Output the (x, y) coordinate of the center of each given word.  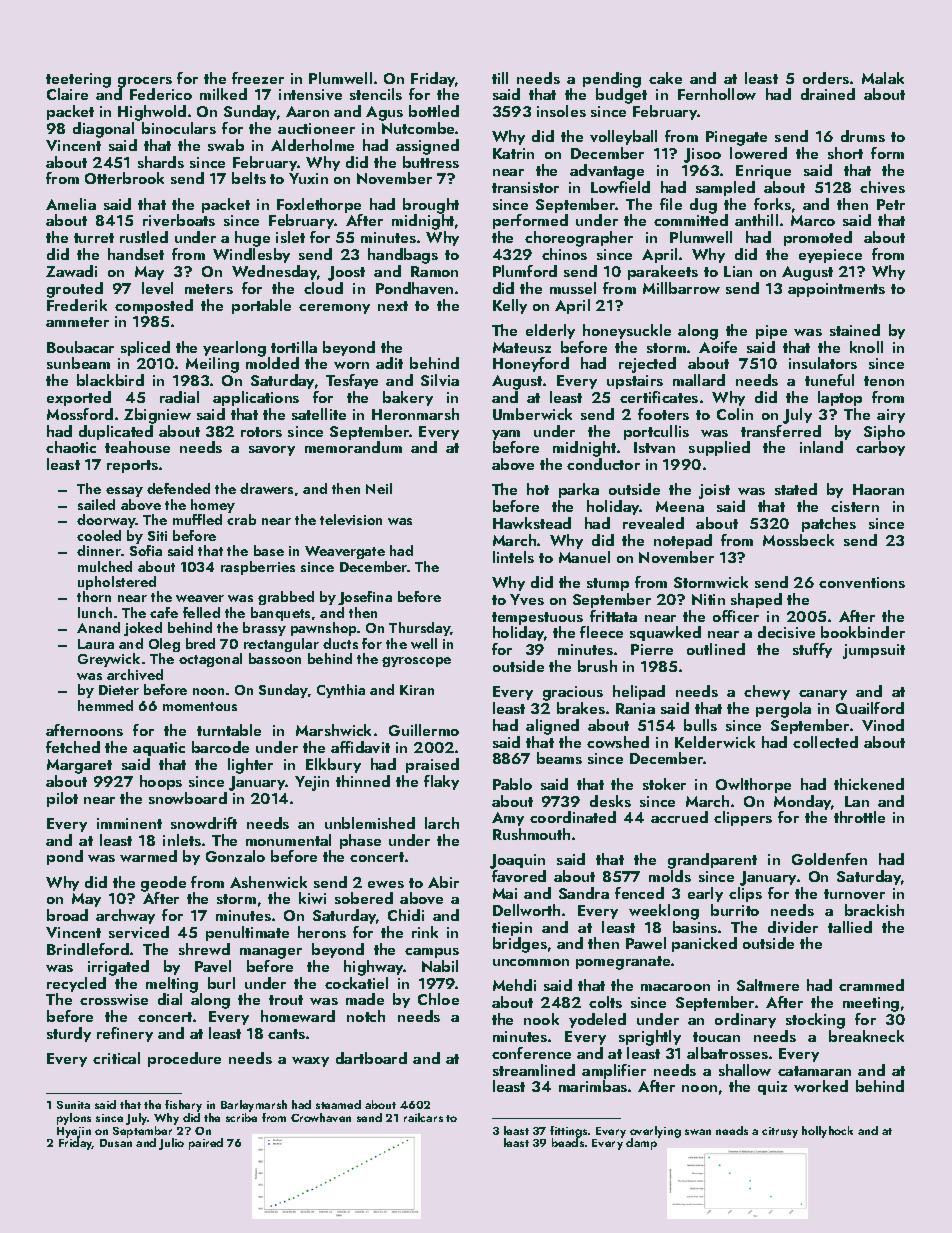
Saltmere (768, 985)
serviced (139, 932)
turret (94, 238)
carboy (880, 448)
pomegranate (623, 963)
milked (223, 94)
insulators (823, 363)
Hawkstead (532, 523)
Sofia (146, 550)
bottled (434, 111)
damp (641, 1144)
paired (206, 1144)
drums (863, 136)
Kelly (510, 306)
